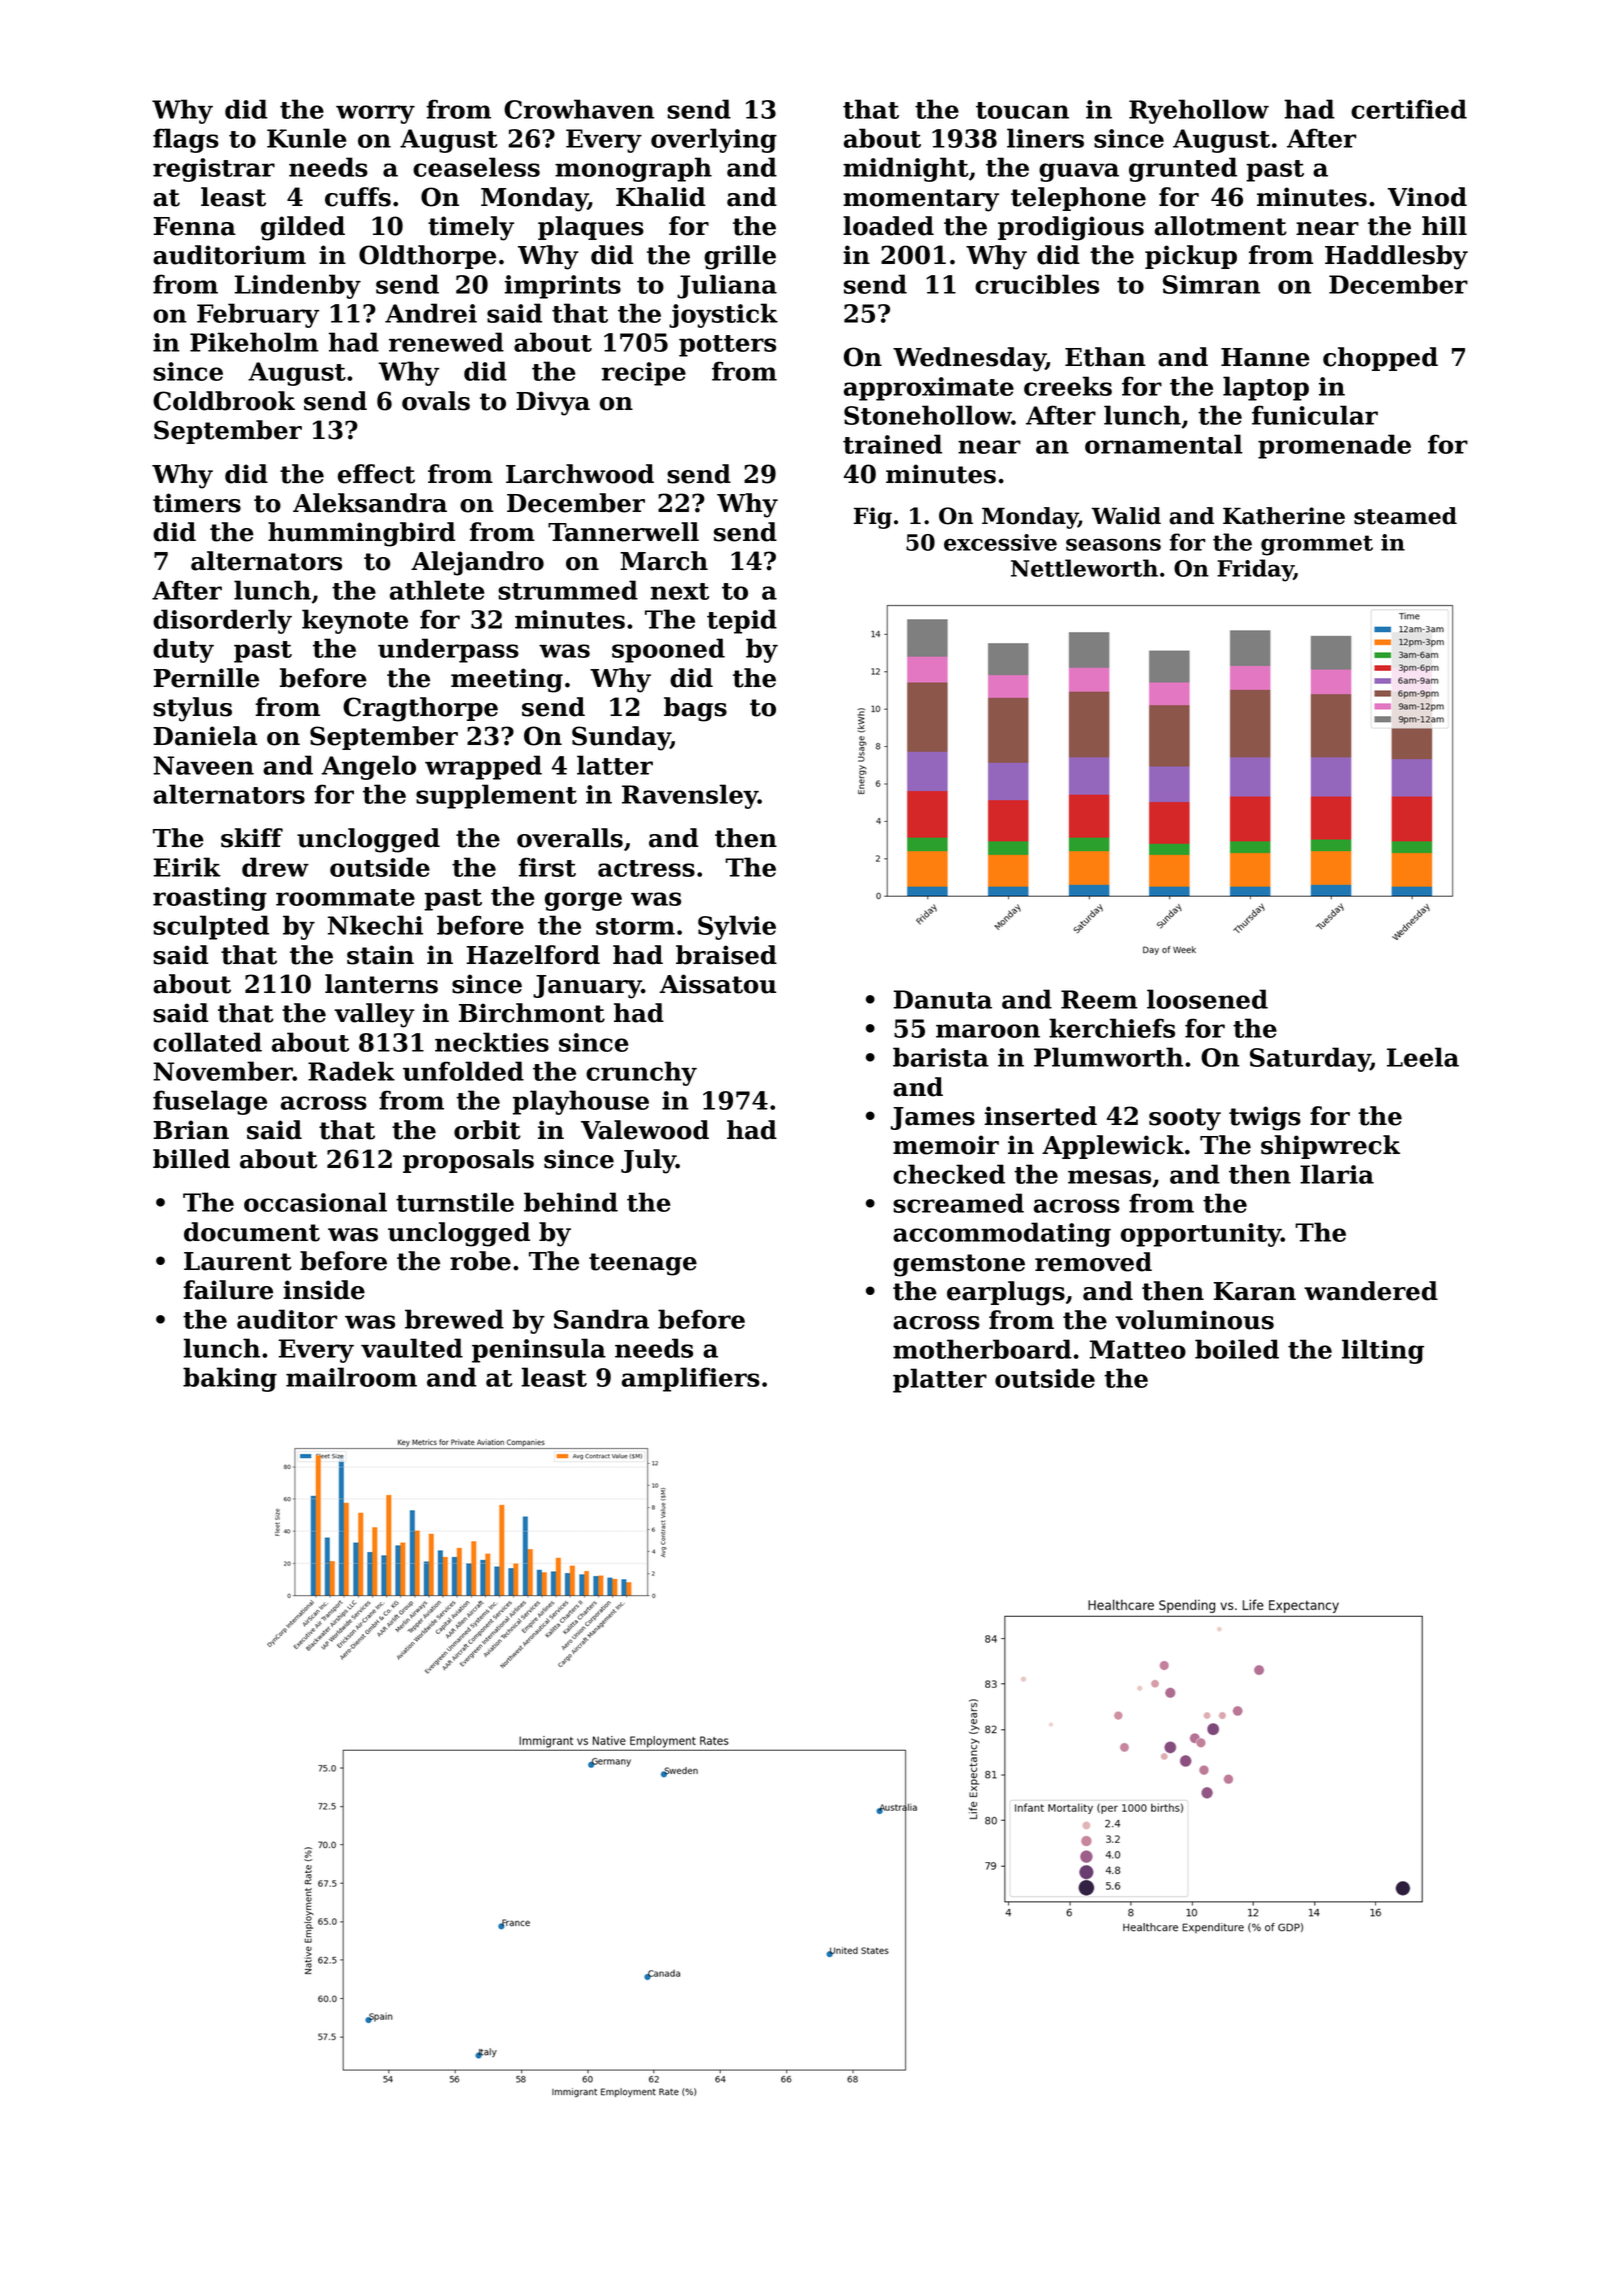 Image resolution: width=1620 pixels, height=2292 pixels. I want to click on Sylvie, so click(737, 927).
